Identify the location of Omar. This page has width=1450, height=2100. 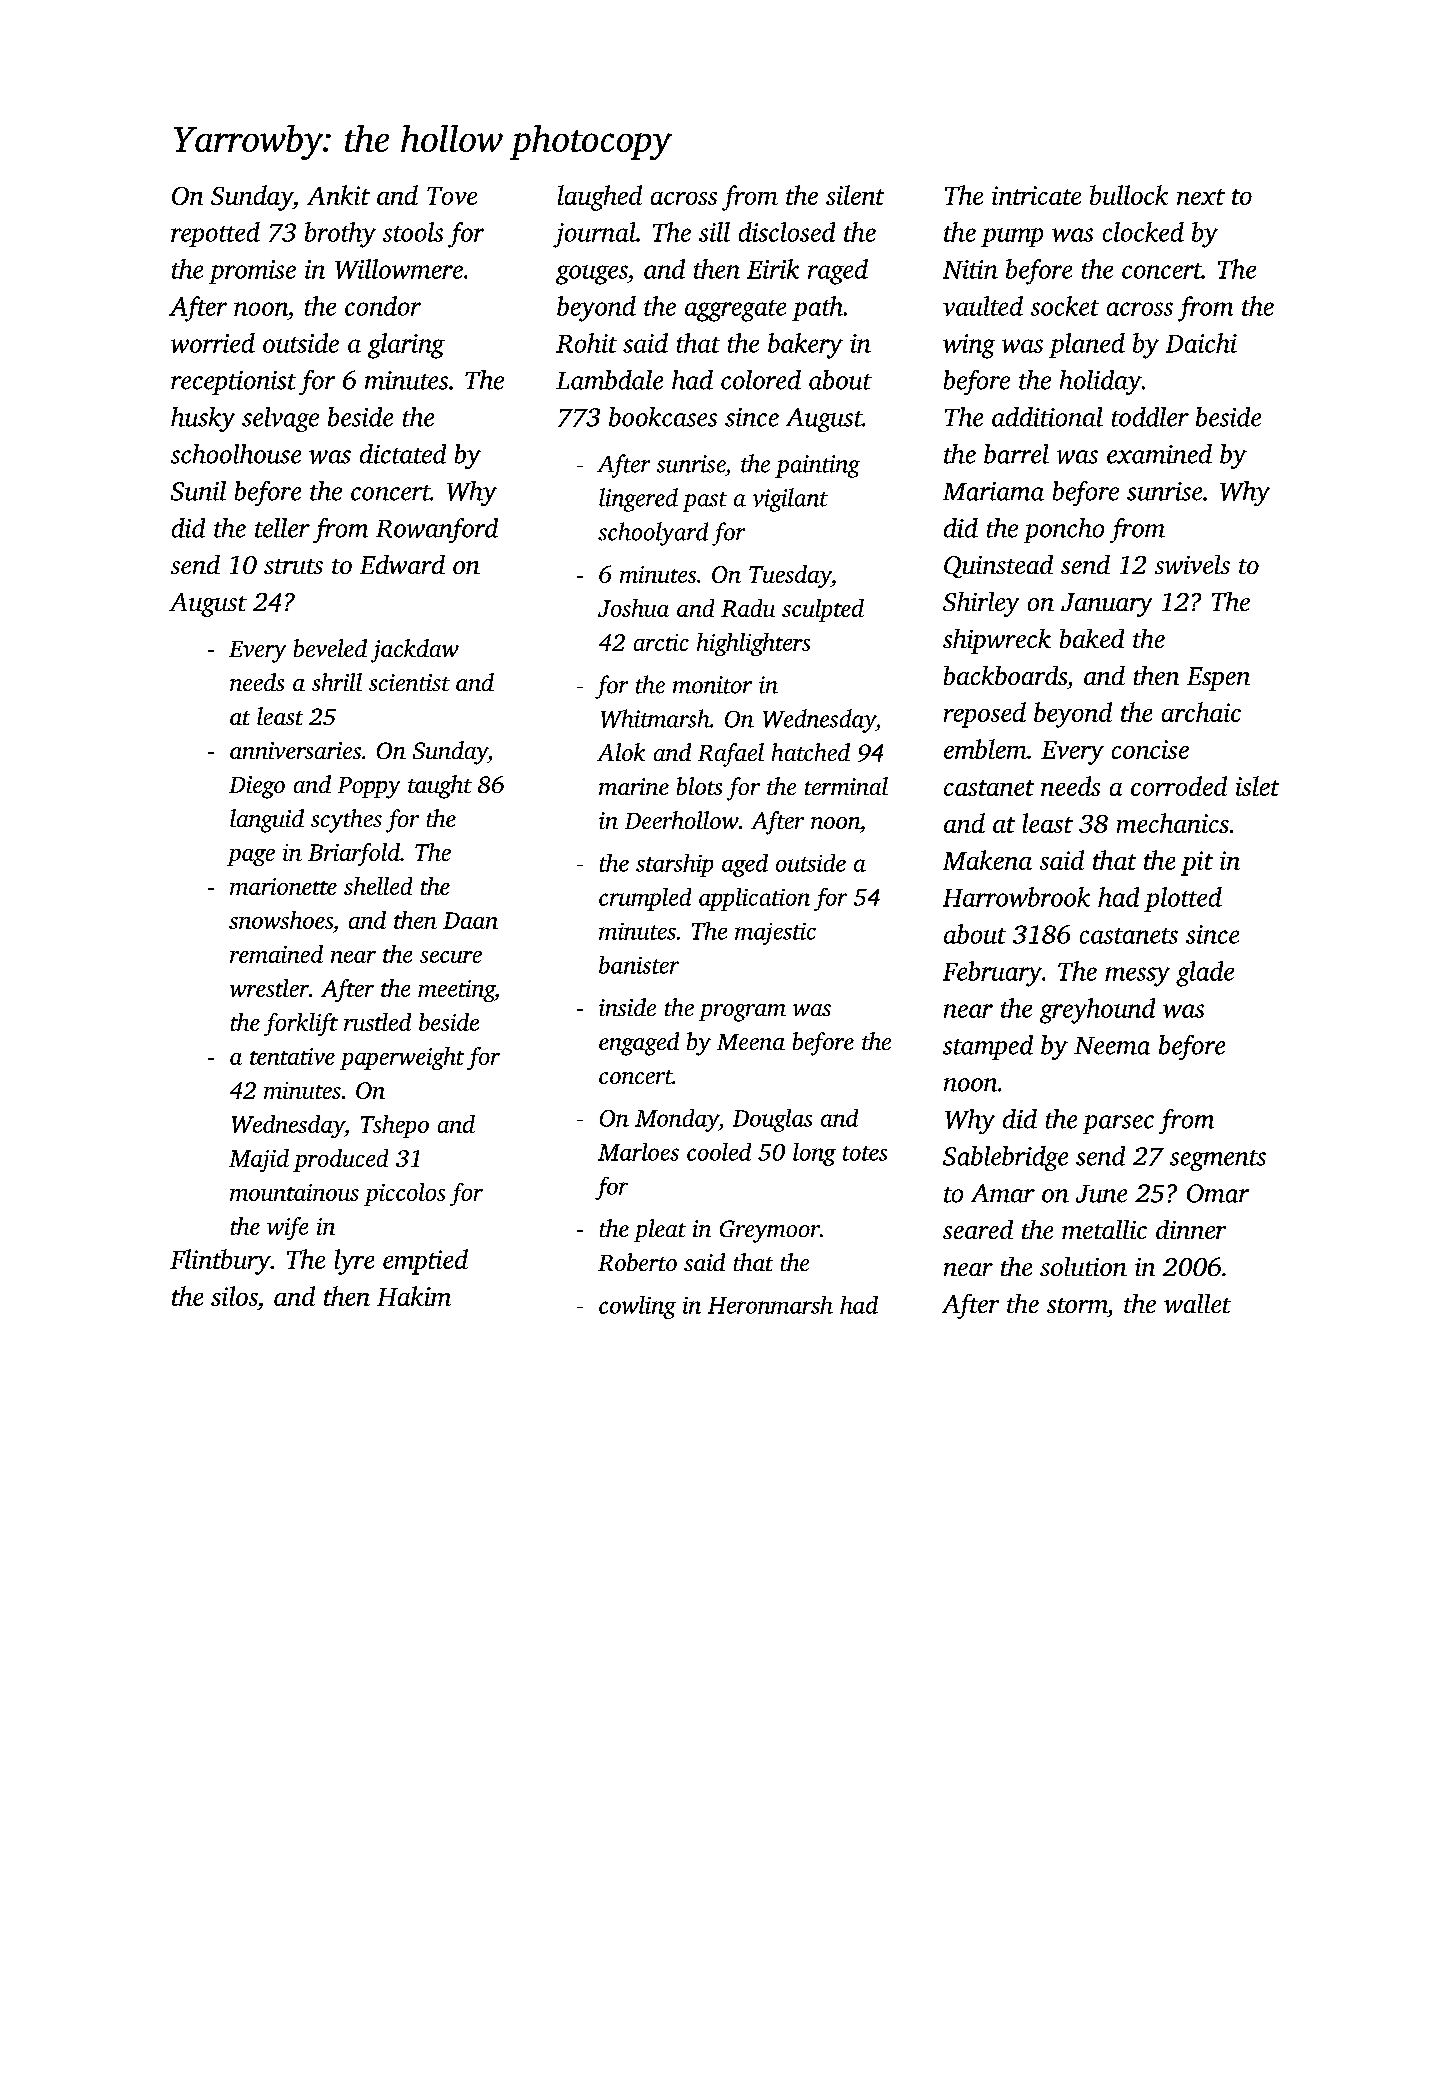
(1218, 1193).
